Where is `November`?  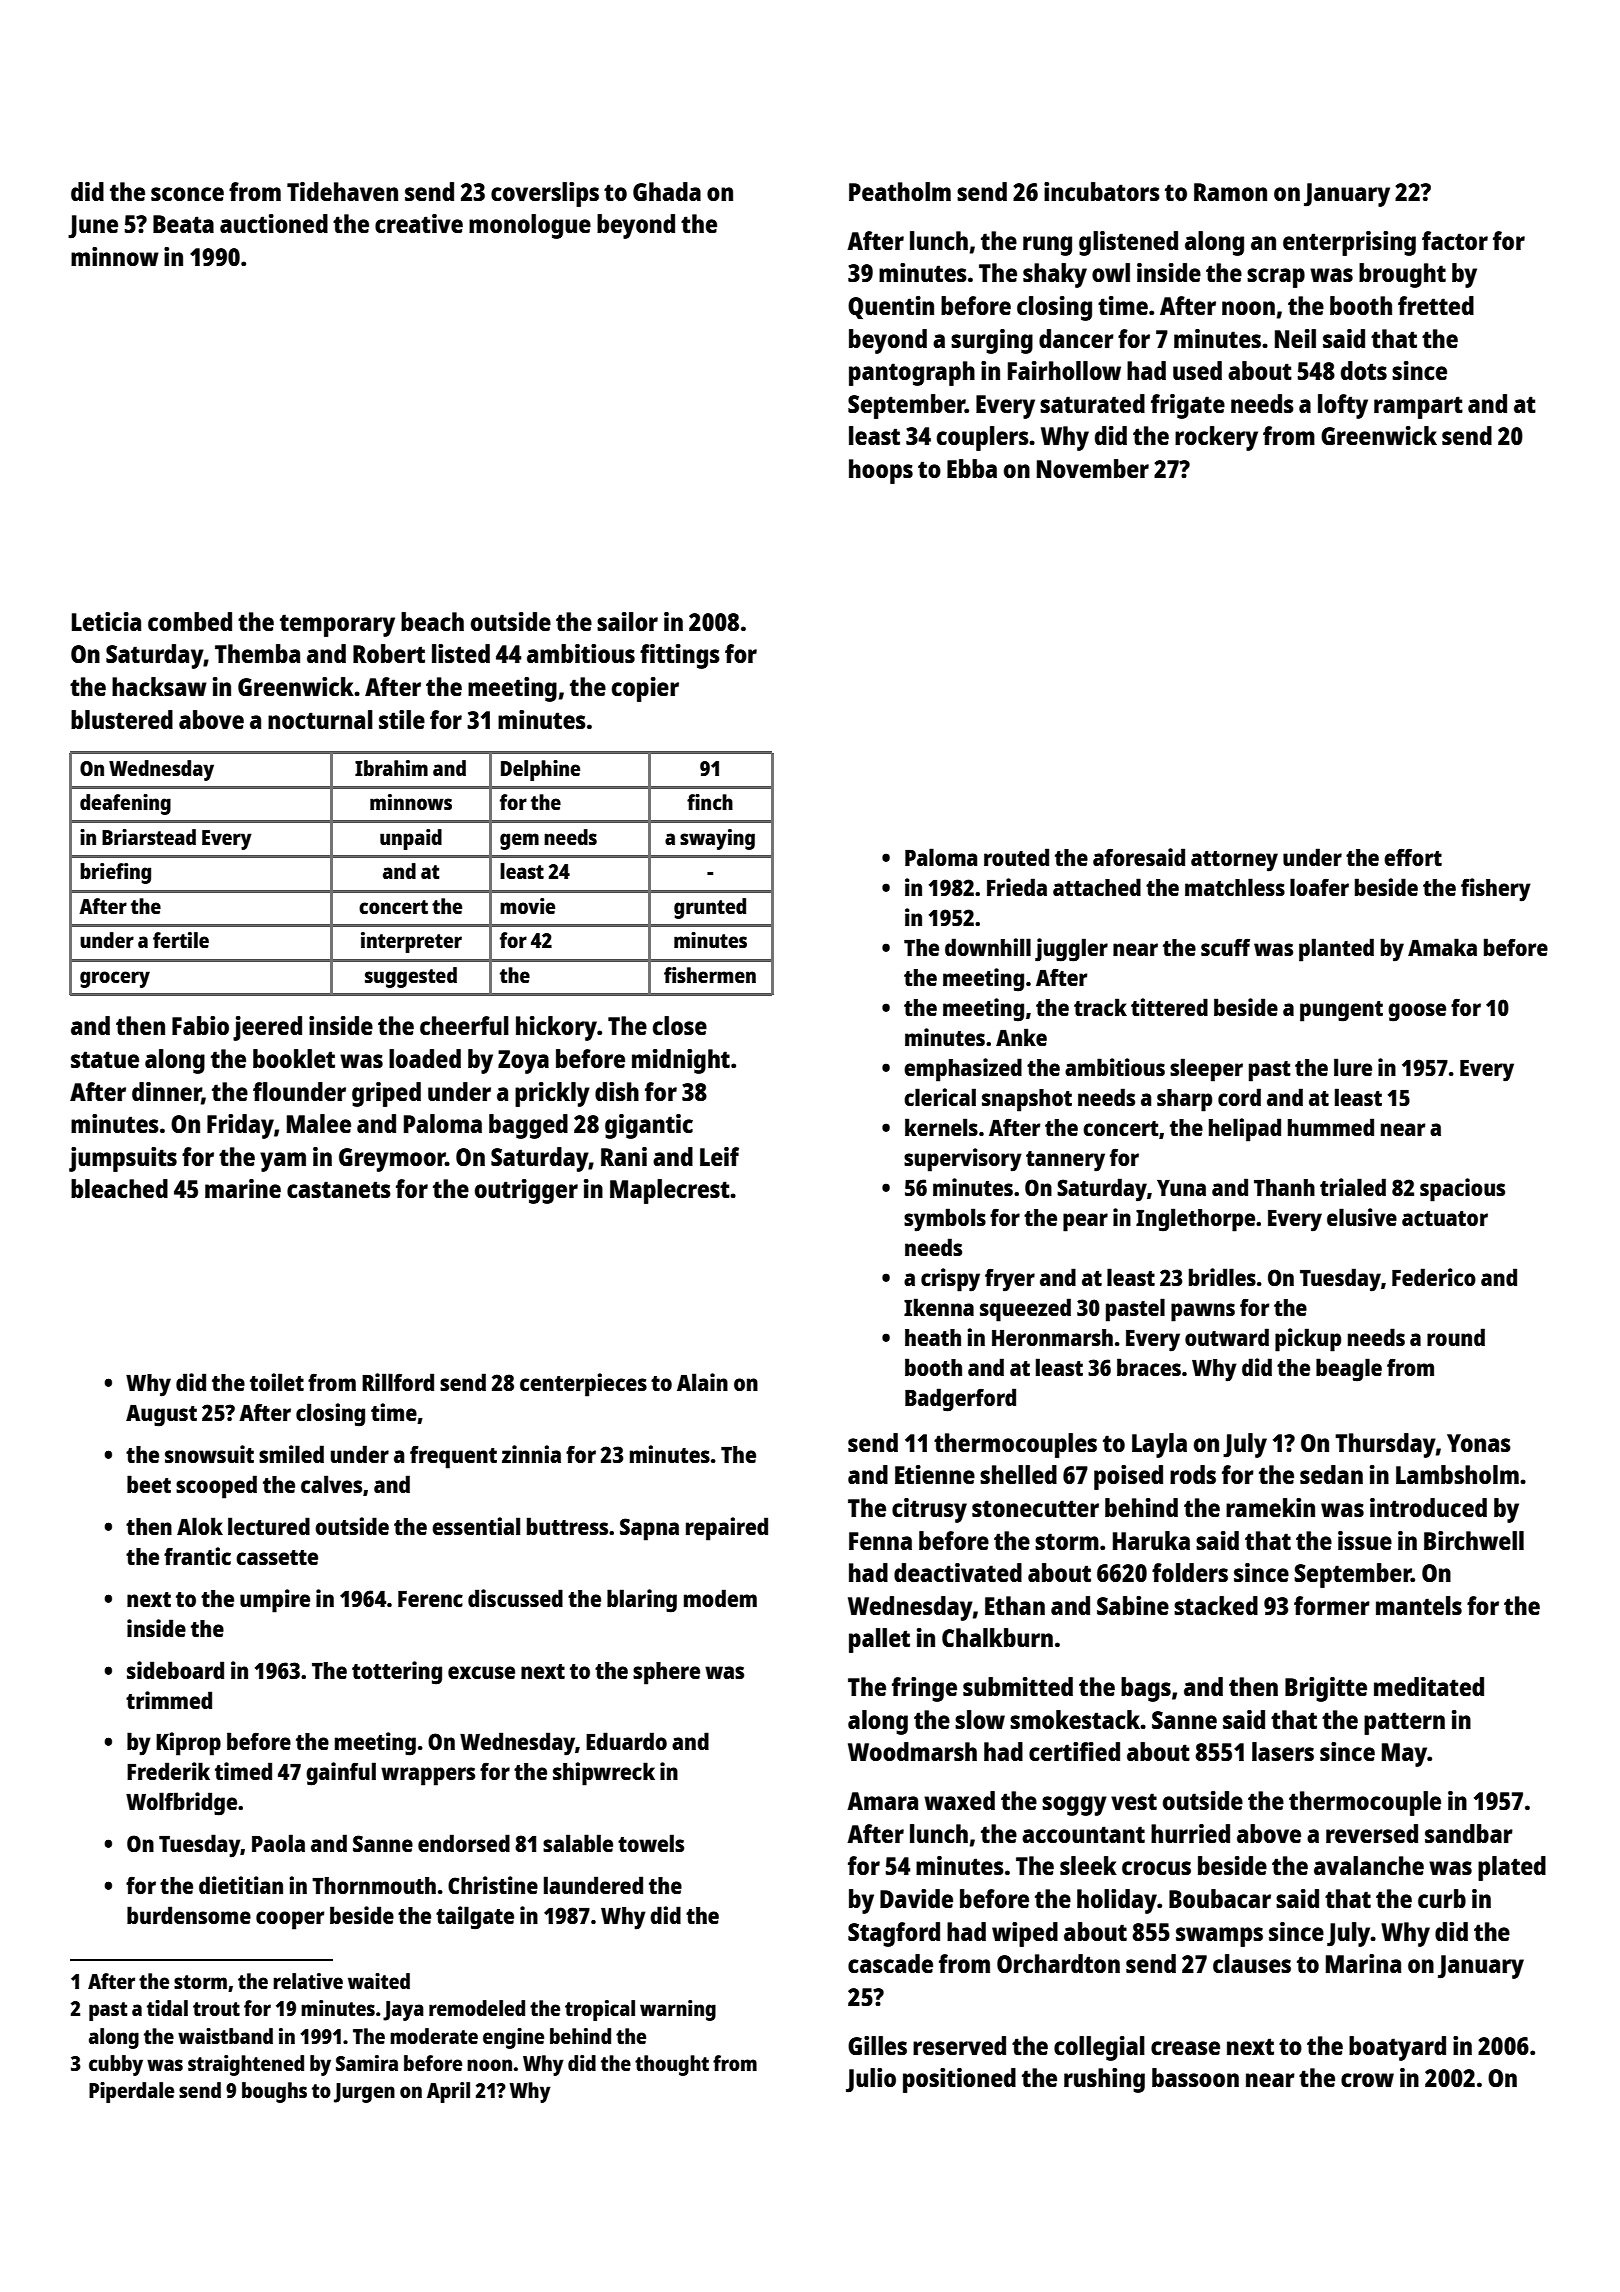
November is located at coordinates (1093, 468).
